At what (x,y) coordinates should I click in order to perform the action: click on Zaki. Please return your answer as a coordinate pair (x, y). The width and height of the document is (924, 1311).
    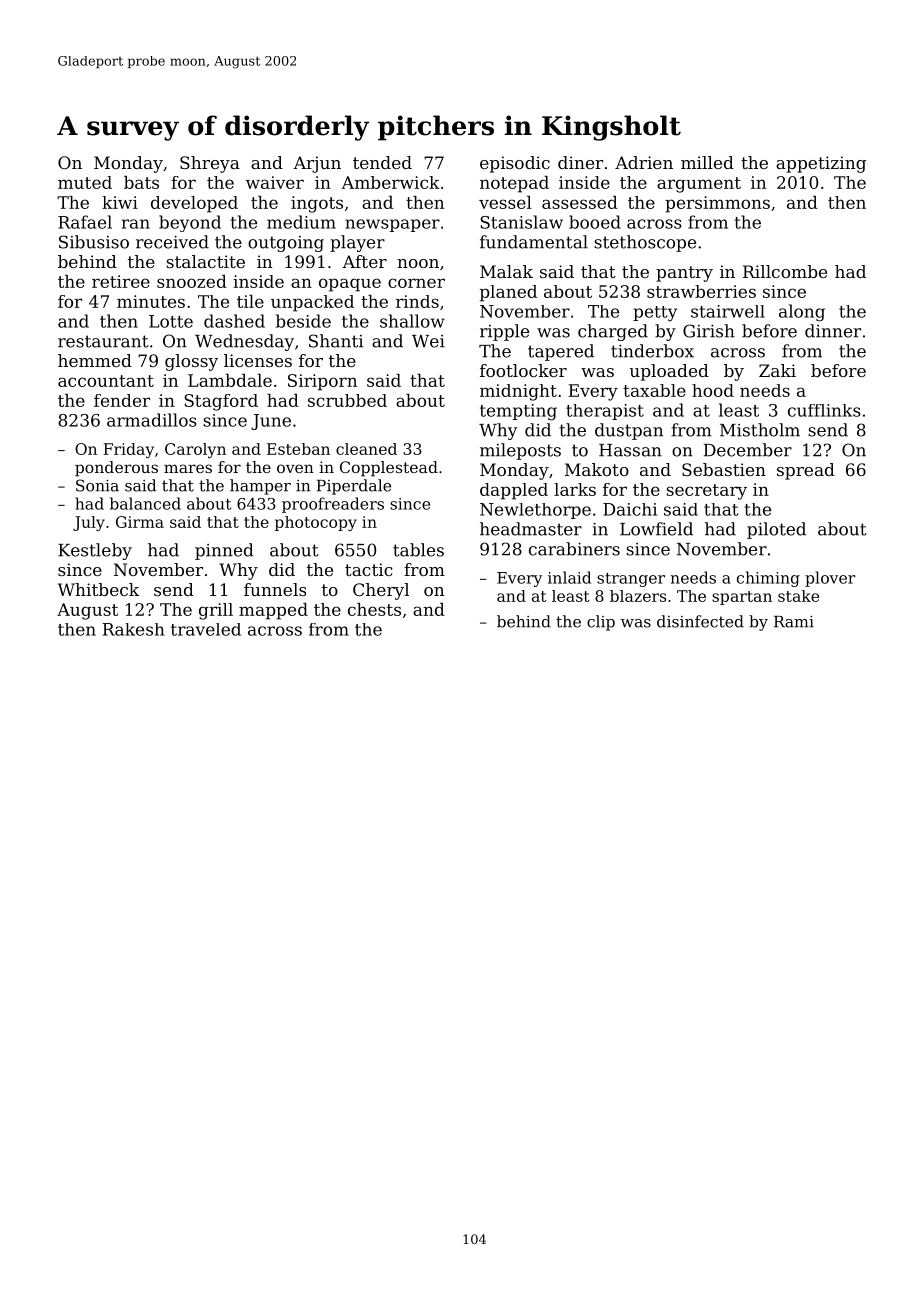
    Looking at the image, I should click on (777, 370).
